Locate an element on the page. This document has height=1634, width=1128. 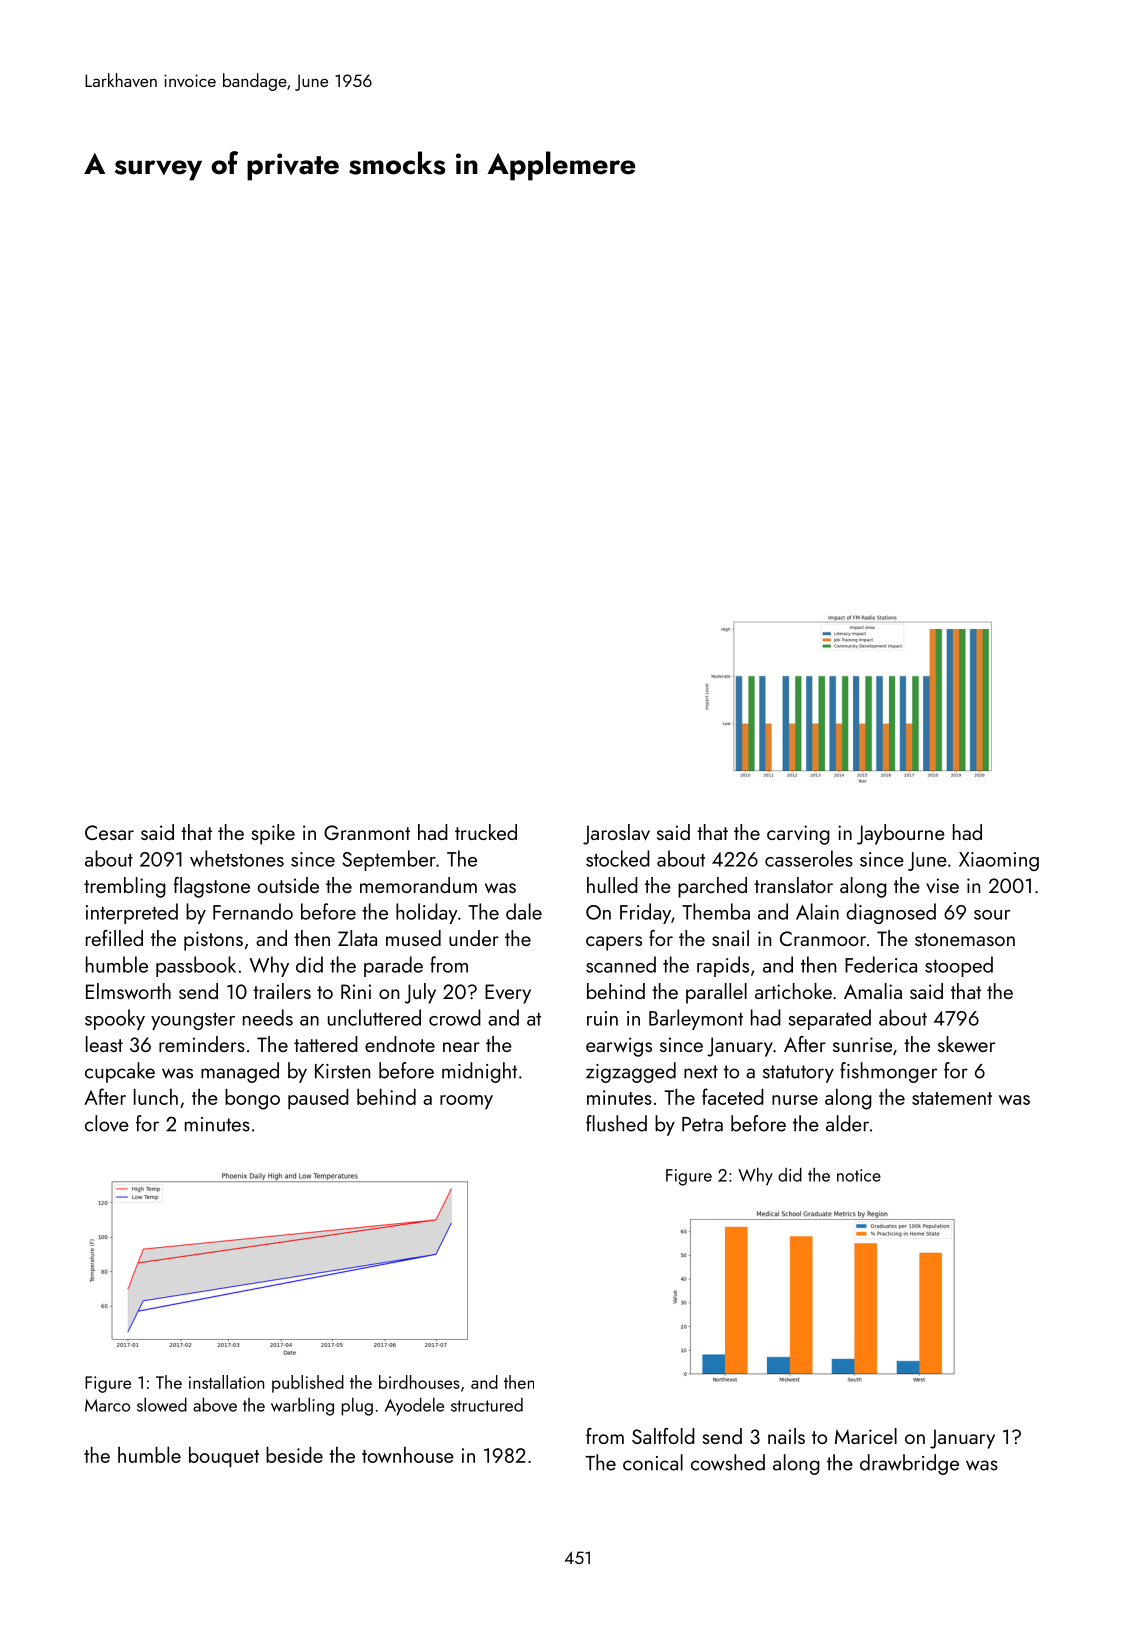
managed is located at coordinates (240, 1072).
